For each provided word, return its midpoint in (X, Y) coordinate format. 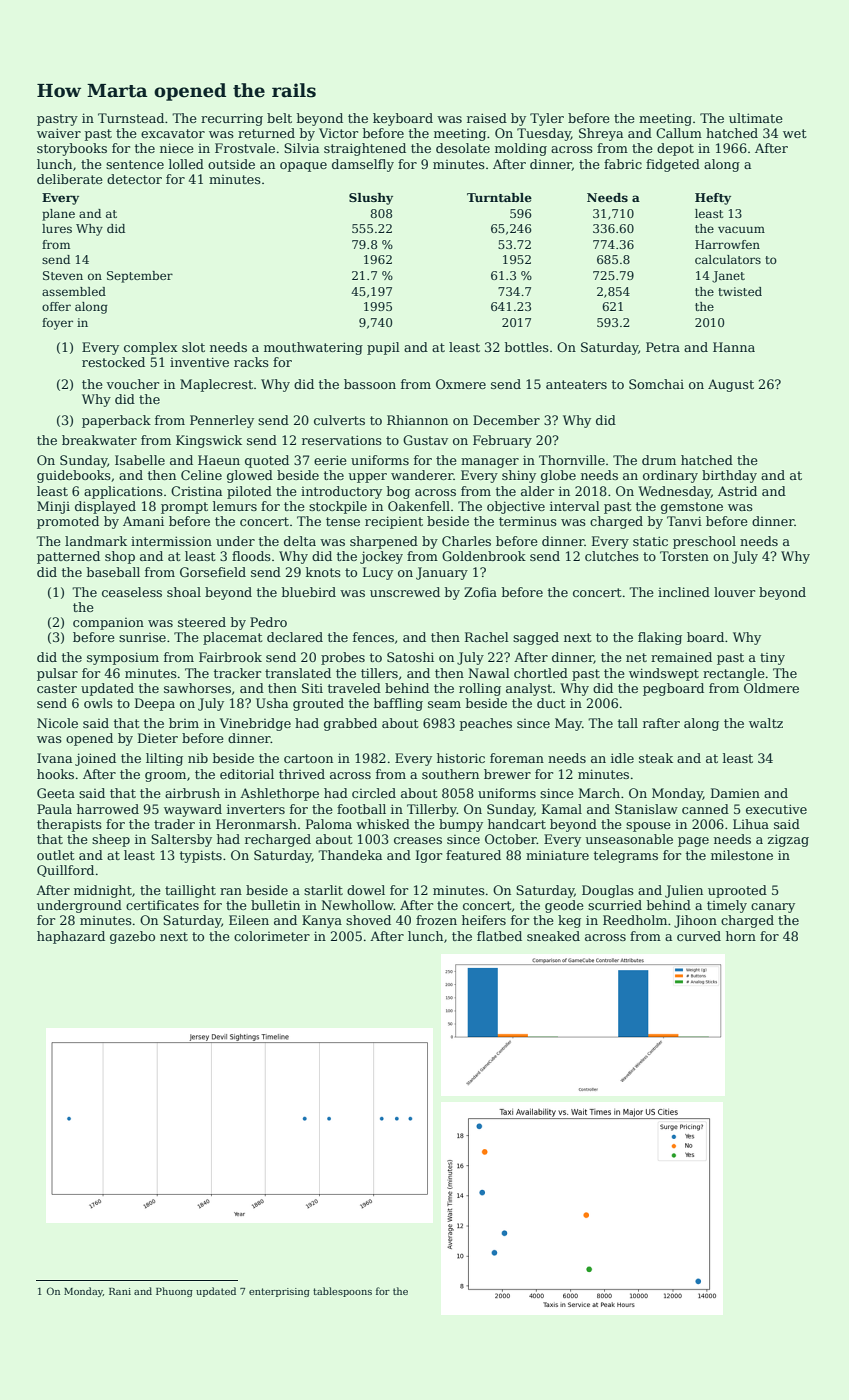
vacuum (741, 229)
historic (461, 758)
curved (699, 936)
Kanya (322, 921)
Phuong (174, 1292)
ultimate (756, 118)
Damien (735, 793)
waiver (59, 133)
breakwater (99, 440)
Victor (338, 133)
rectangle (734, 674)
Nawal (489, 673)
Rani (120, 1291)
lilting (164, 759)
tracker (237, 673)
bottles (527, 347)
